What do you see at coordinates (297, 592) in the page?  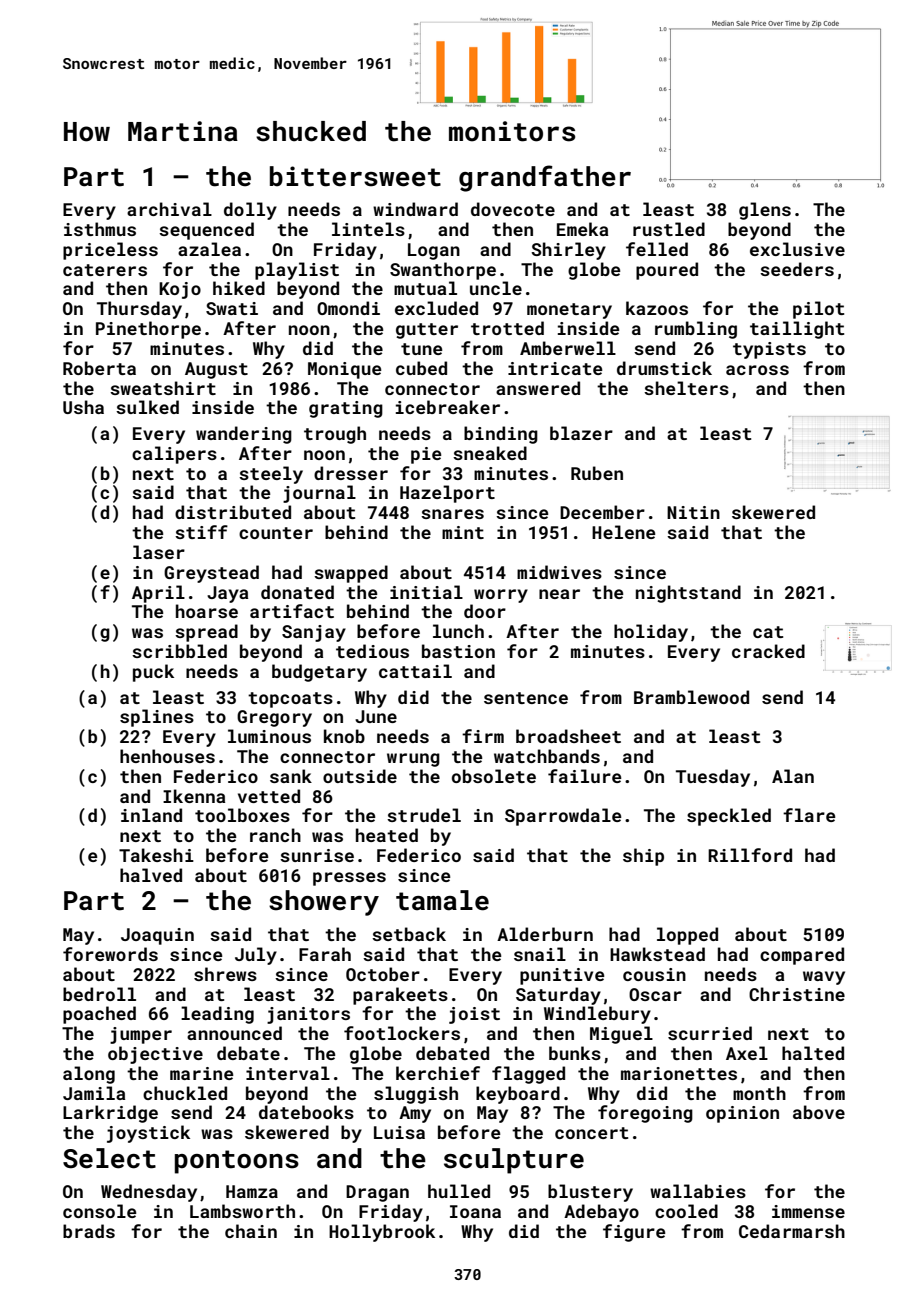 I see `donated` at bounding box center [297, 592].
